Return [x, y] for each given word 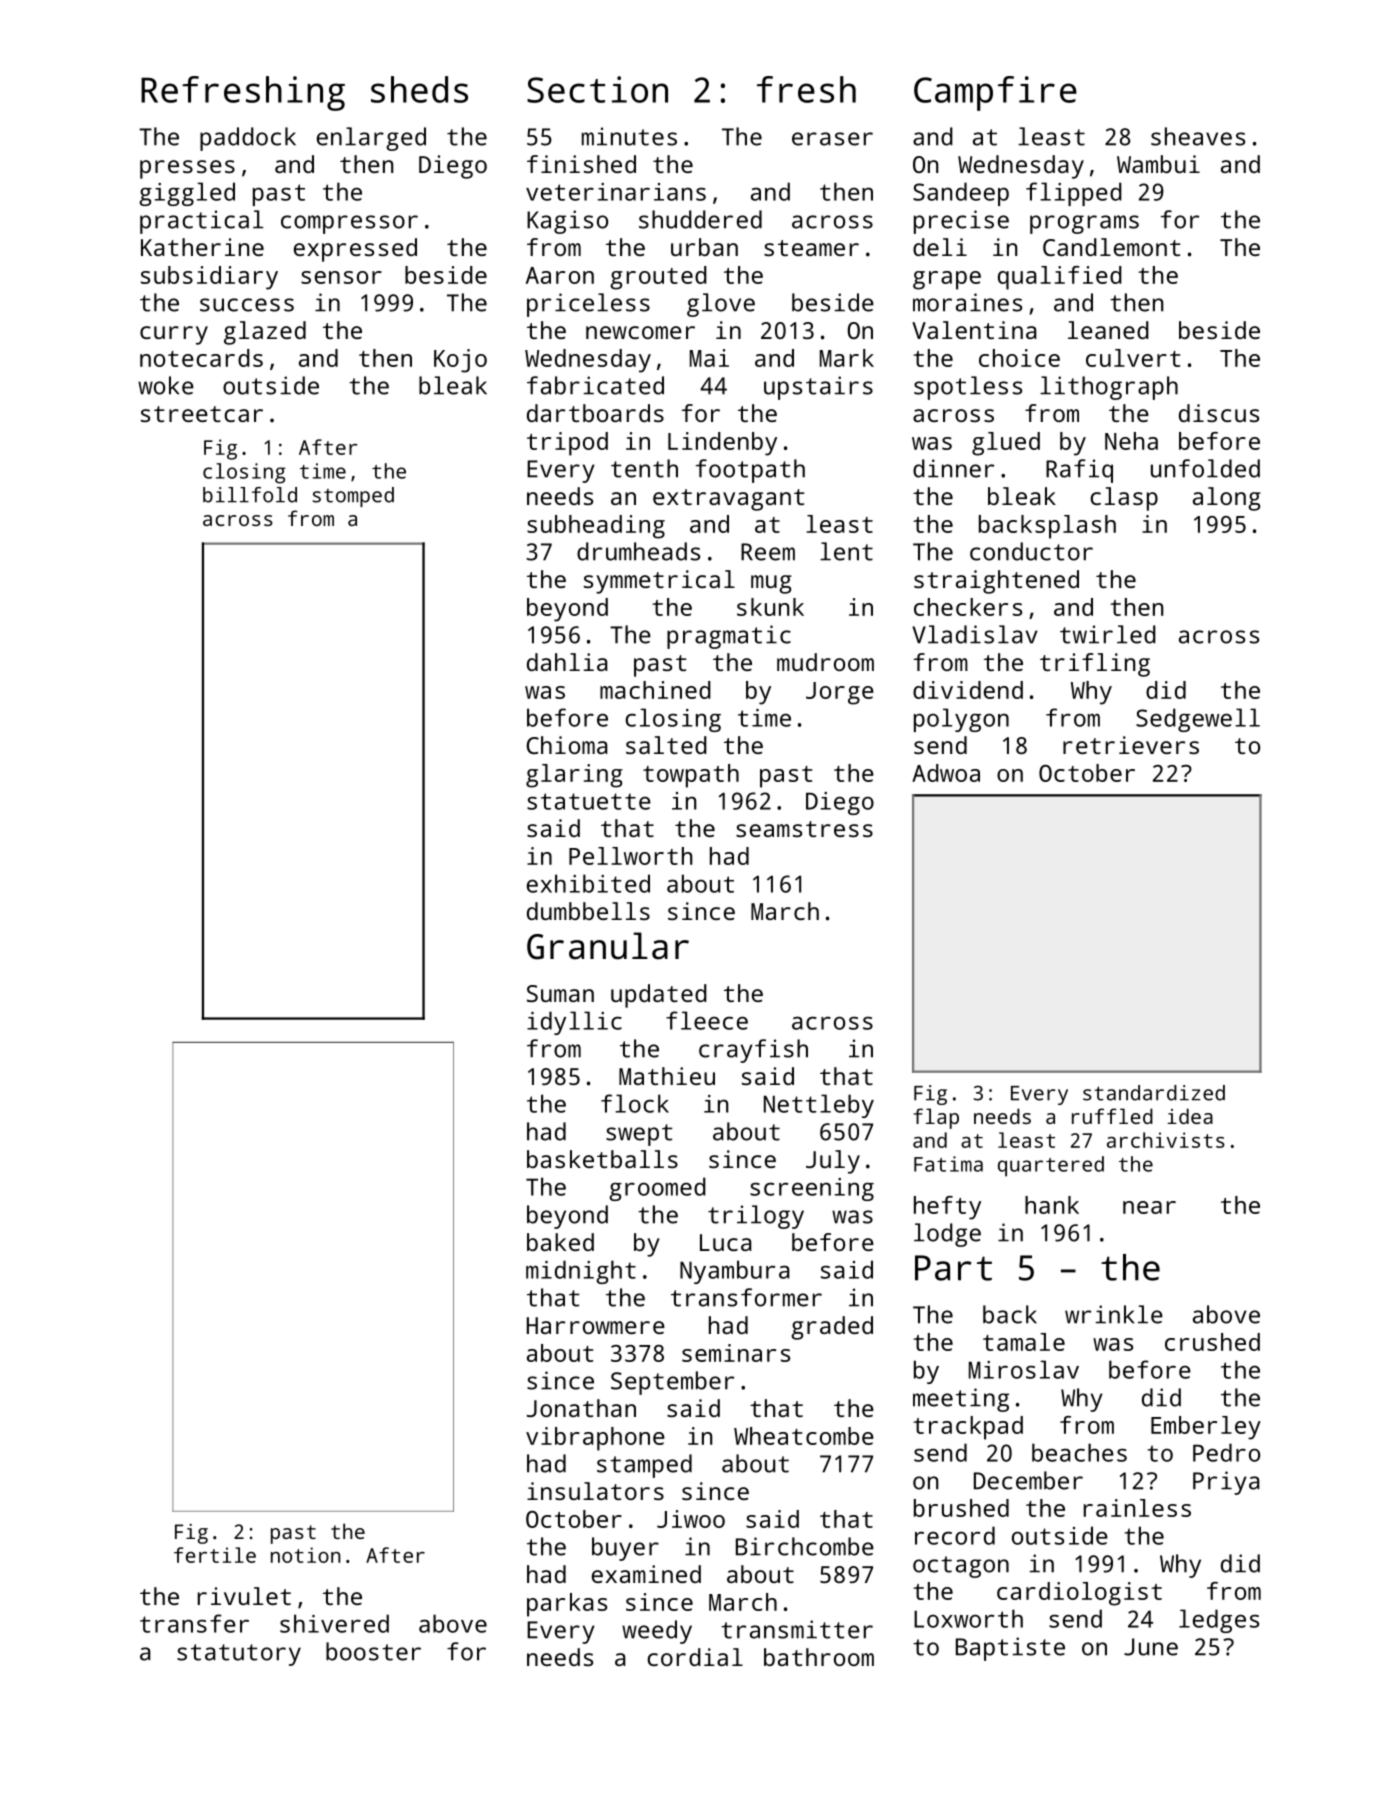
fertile [215, 1555]
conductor [1031, 551]
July [833, 1162]
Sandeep [961, 194]
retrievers [1131, 745]
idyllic [574, 1023]
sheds [419, 89]
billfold [250, 495]
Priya [1226, 1483]
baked [560, 1242]
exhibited [588, 883]
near [1149, 1207]
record [955, 1535]
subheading [596, 527]
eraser [832, 139]
